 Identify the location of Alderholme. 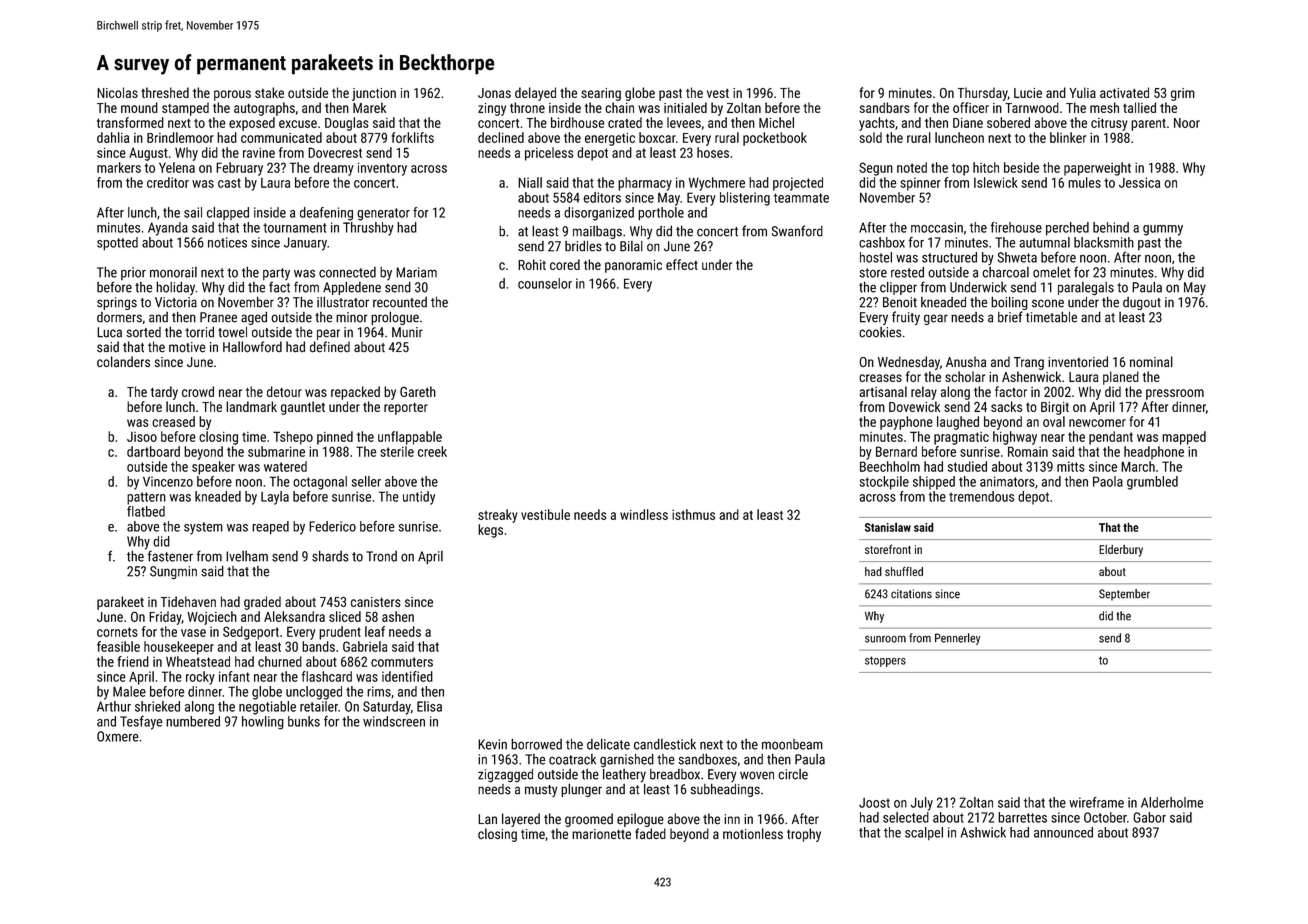
(1172, 802).
